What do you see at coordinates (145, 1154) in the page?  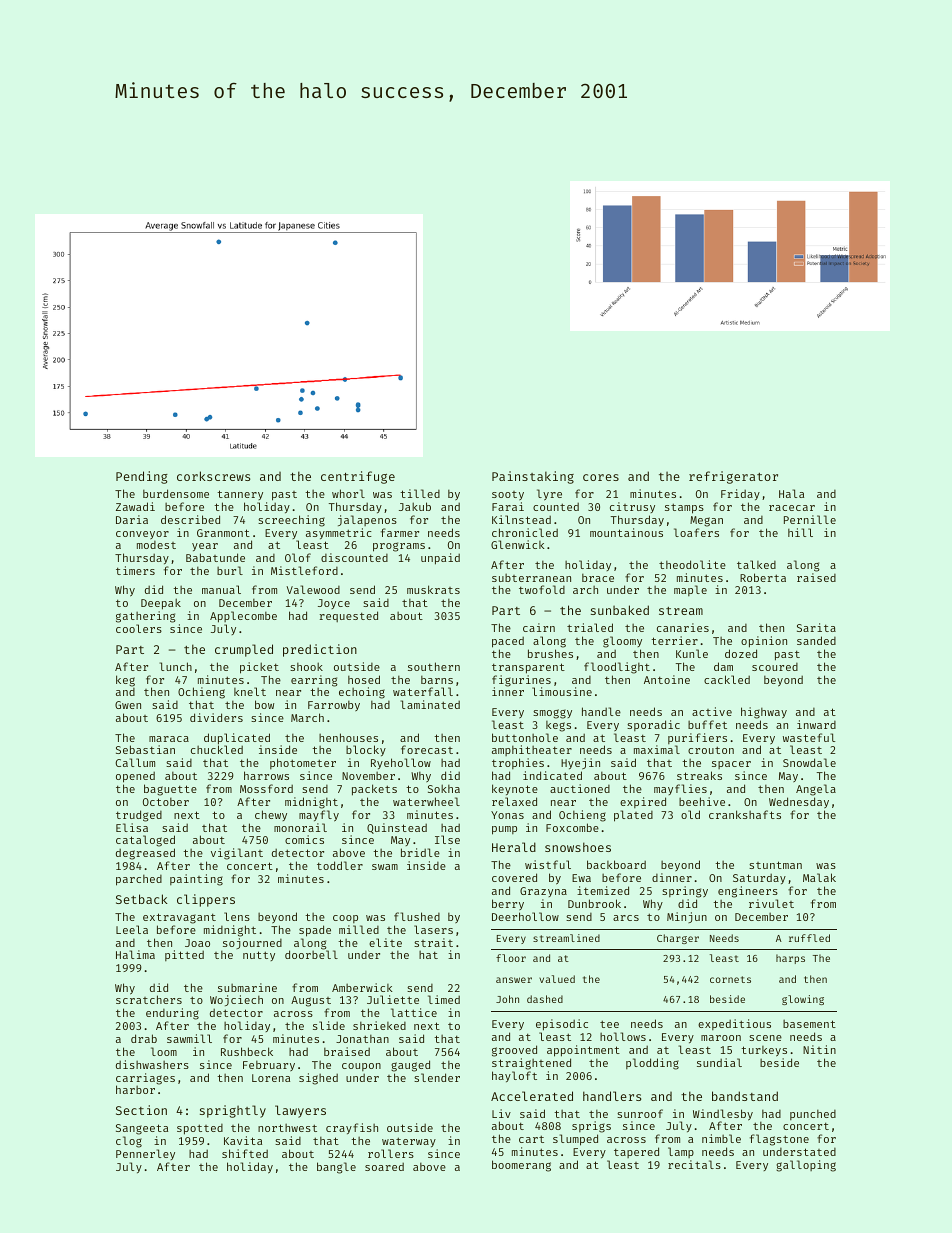 I see `Pennerley` at bounding box center [145, 1154].
